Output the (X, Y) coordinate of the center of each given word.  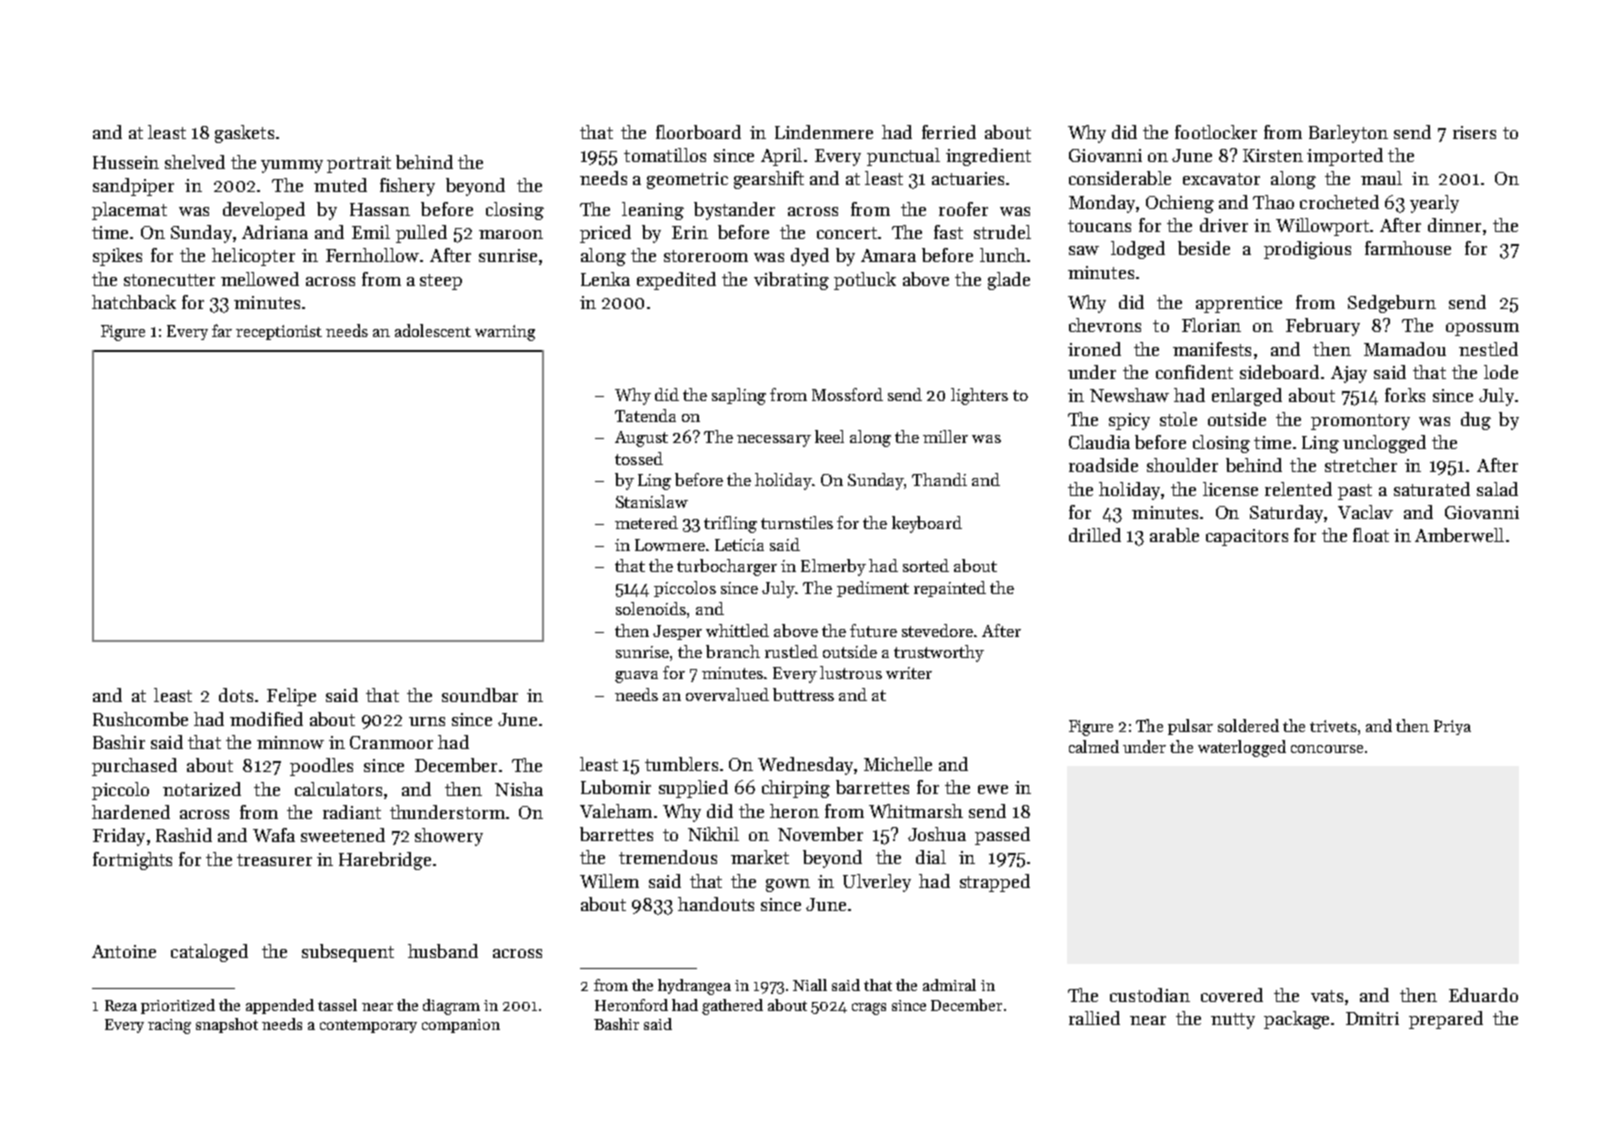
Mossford (847, 394)
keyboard (927, 524)
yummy (292, 166)
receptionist (279, 332)
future (873, 630)
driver (1224, 225)
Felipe (291, 697)
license (1230, 489)
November (820, 834)
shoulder (1182, 465)
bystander (734, 211)
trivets (1333, 726)
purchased (134, 767)
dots (236, 695)
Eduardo (1483, 995)
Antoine (124, 951)
